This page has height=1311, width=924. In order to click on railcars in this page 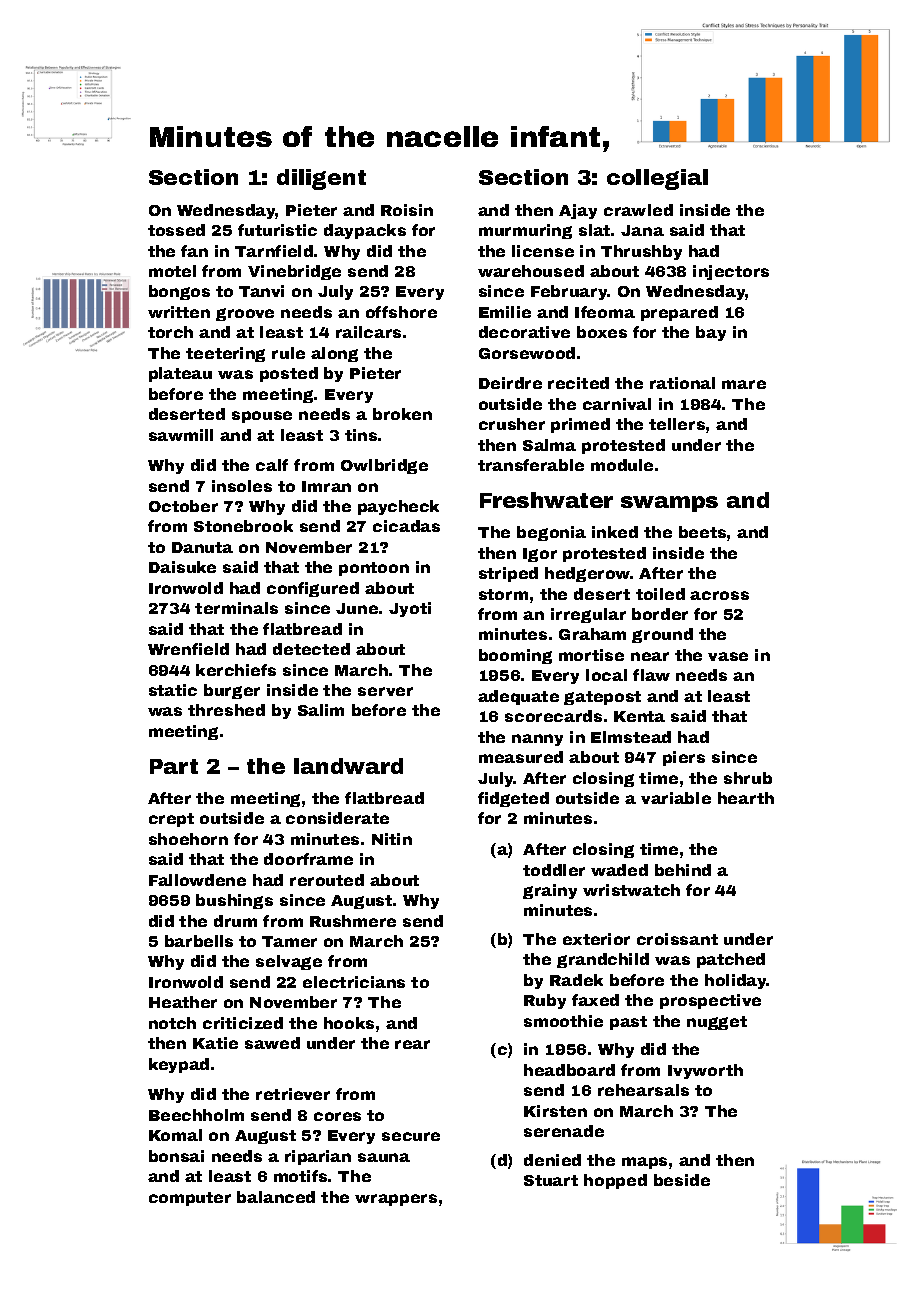, I will do `click(368, 332)`.
